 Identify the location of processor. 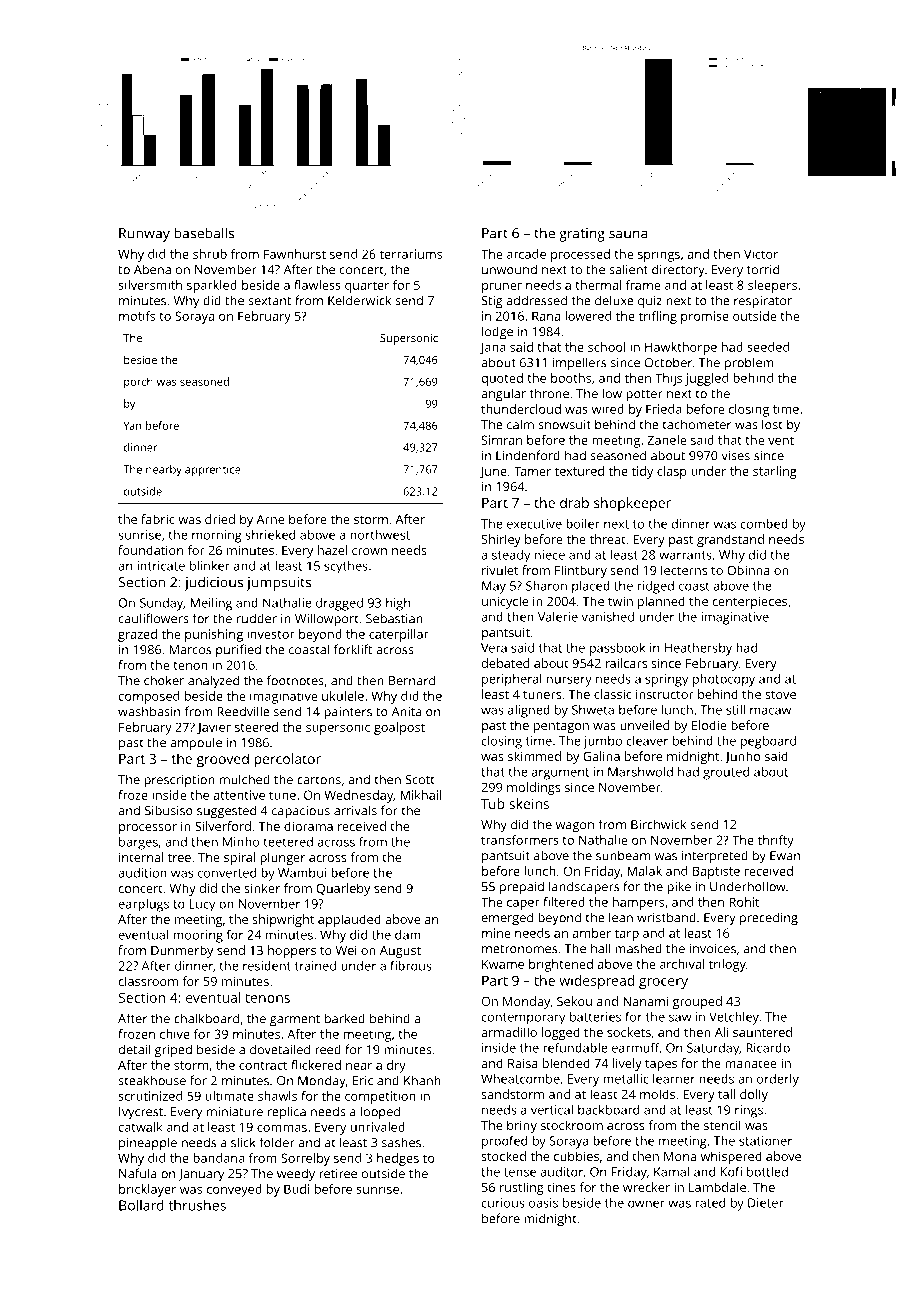
(148, 829).
